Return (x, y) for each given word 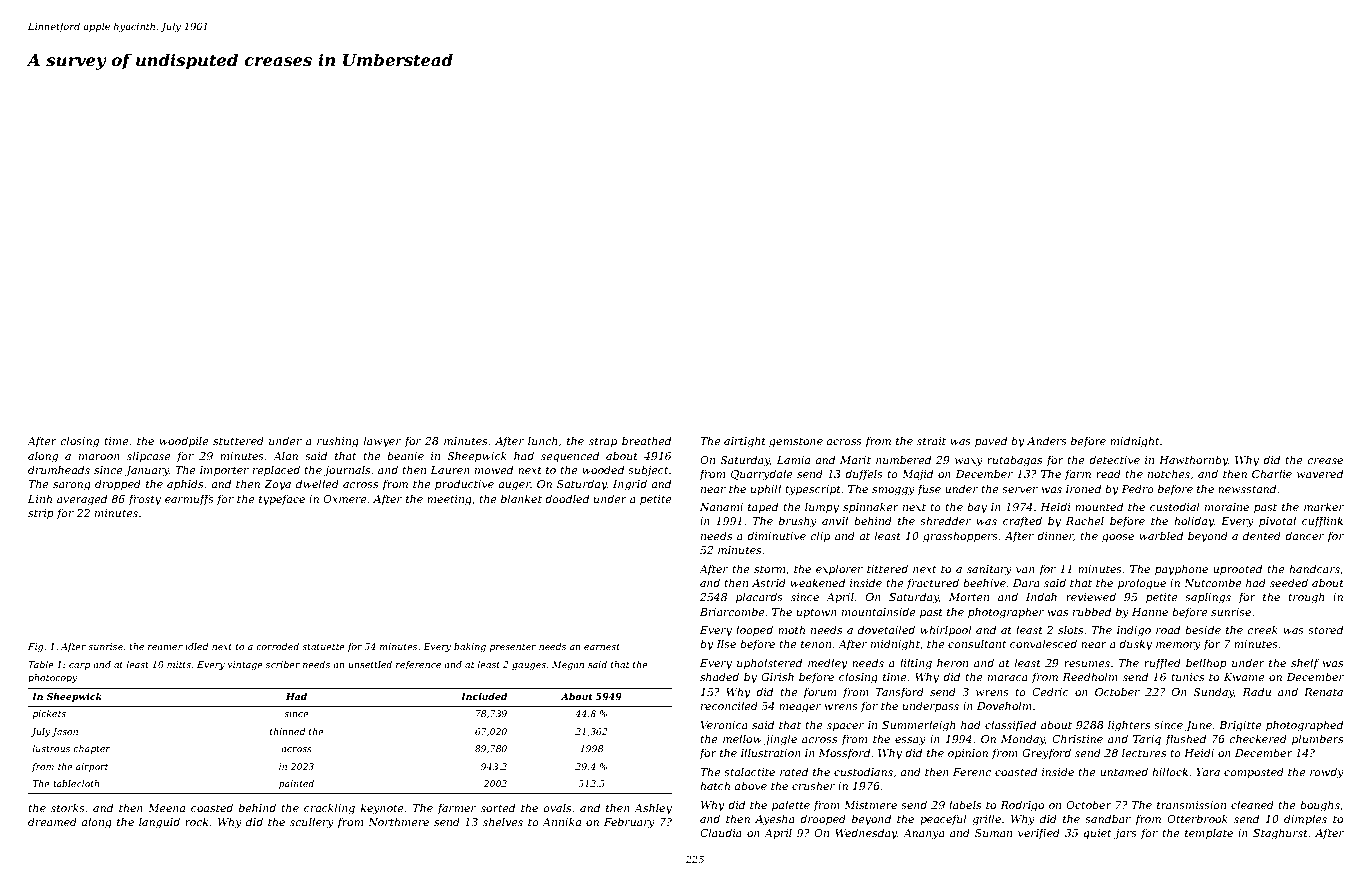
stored (1325, 629)
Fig (36, 647)
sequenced (570, 457)
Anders (1047, 440)
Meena (166, 808)
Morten (969, 597)
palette (791, 805)
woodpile (184, 441)
